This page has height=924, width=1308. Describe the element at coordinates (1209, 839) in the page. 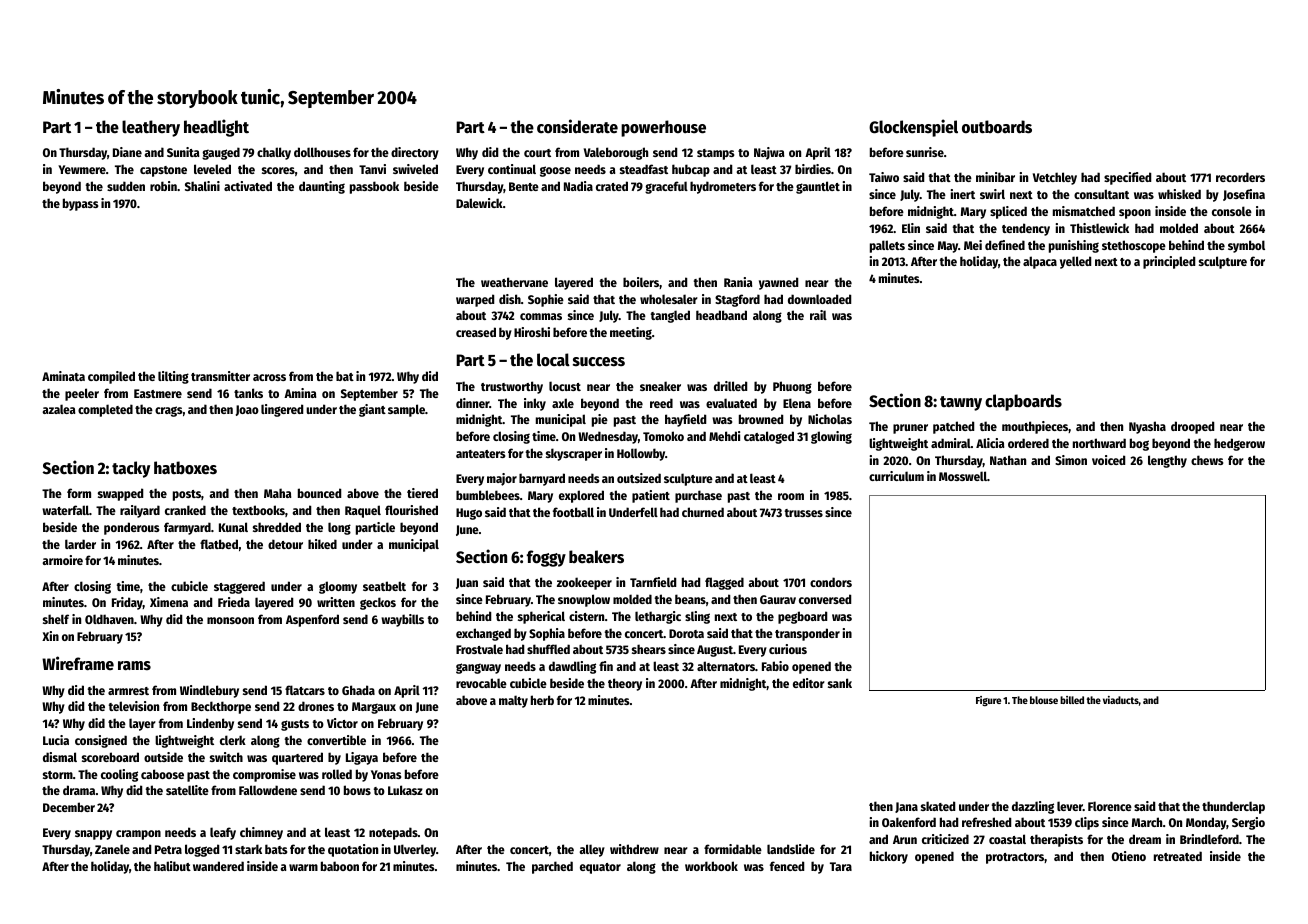

I see `Brindleford` at that location.
